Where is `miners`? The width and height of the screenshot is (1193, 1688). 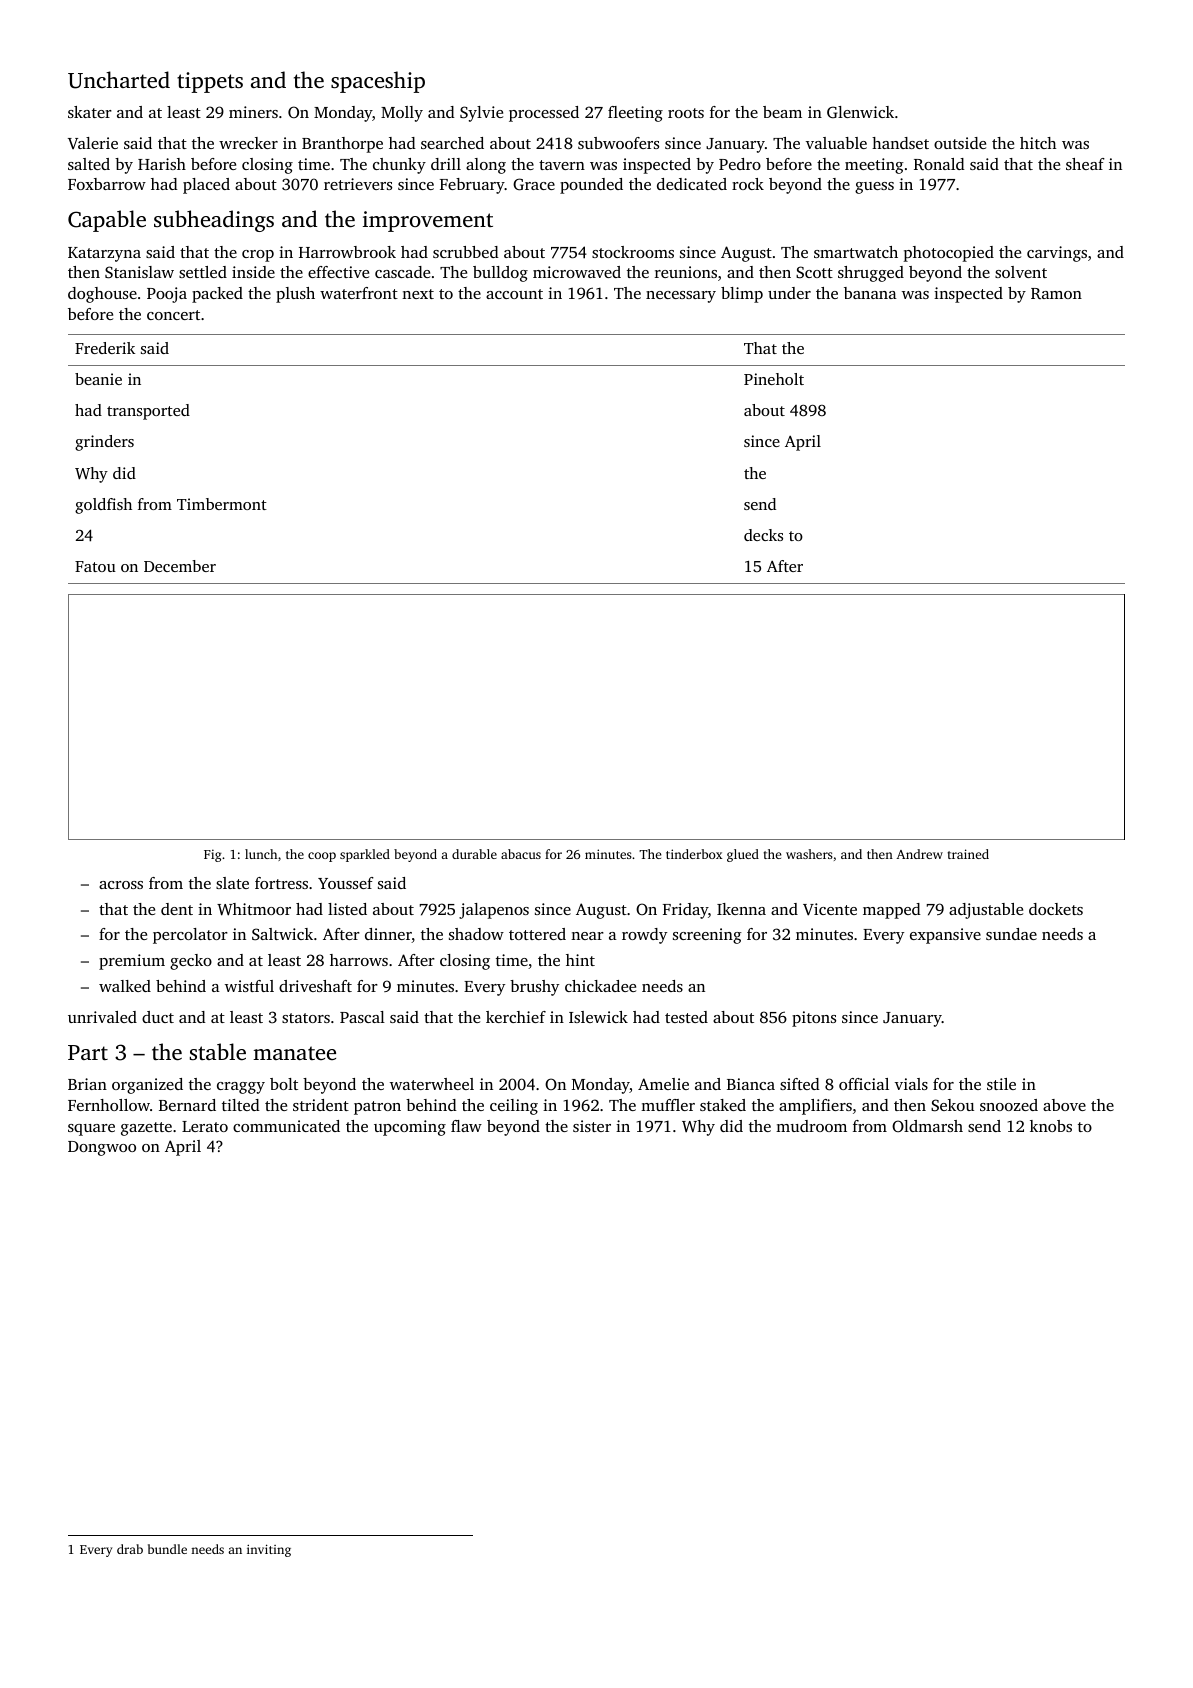 miners is located at coordinates (253, 112).
